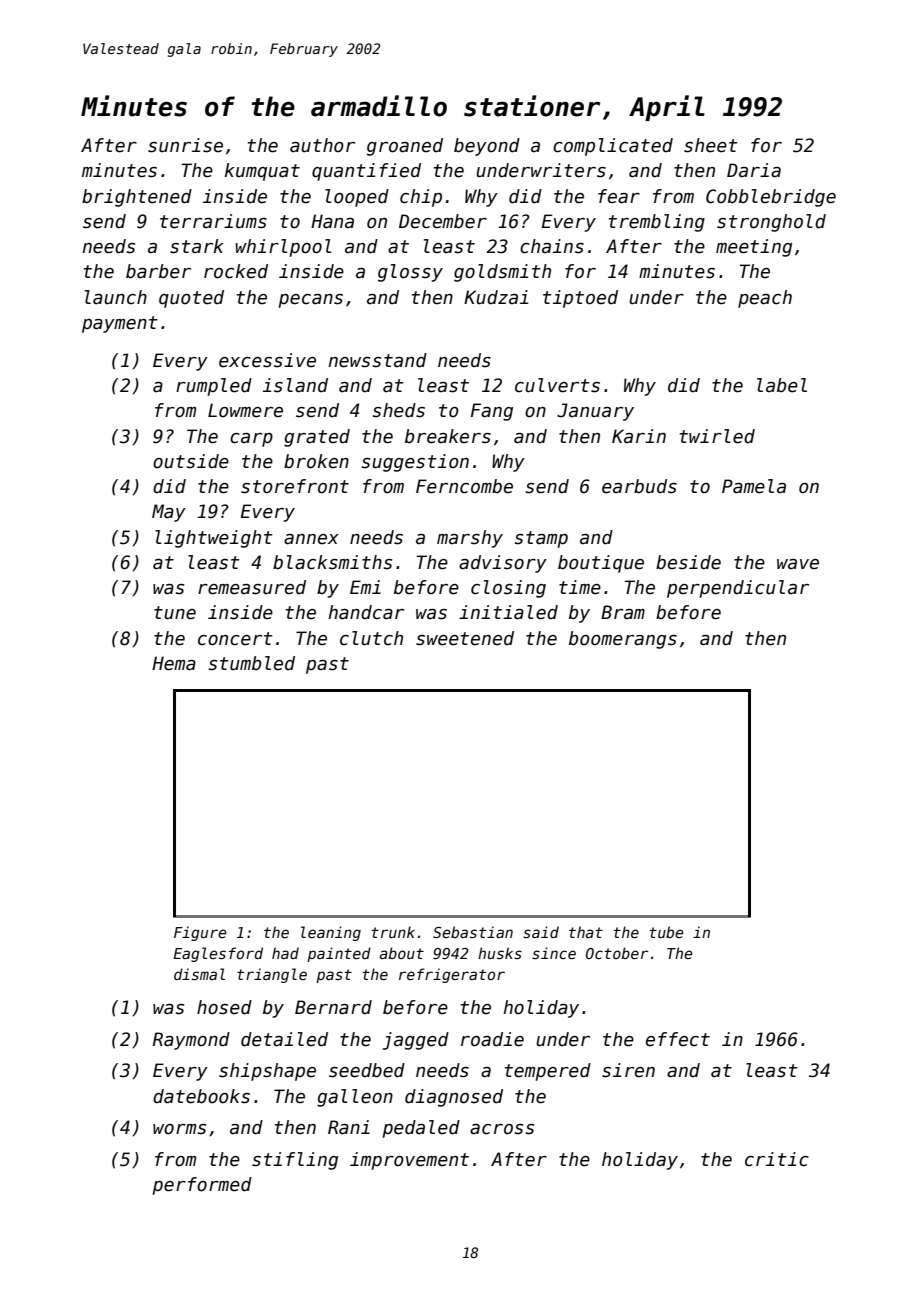  I want to click on trembling, so click(657, 223).
